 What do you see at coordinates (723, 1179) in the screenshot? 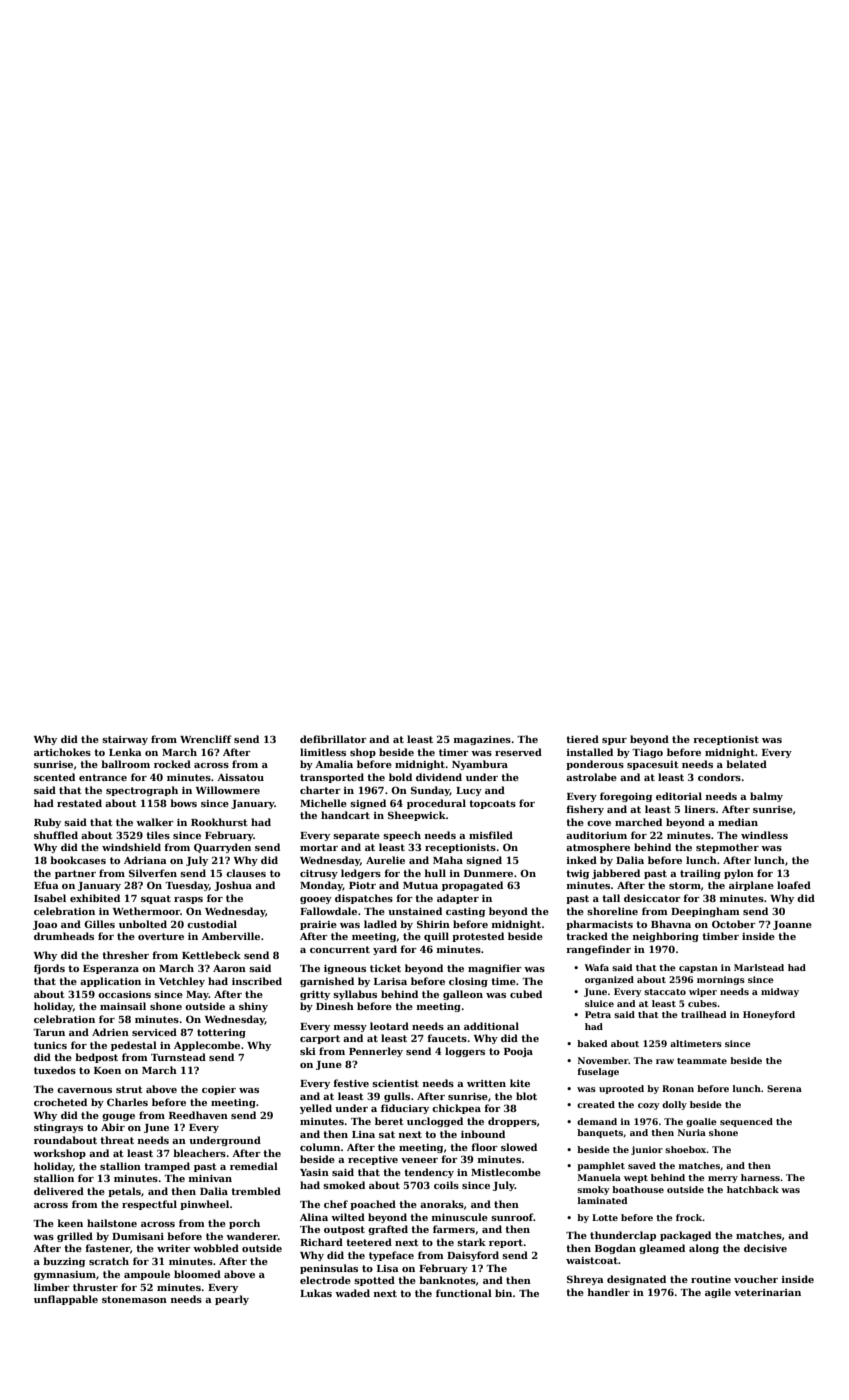
I see `merry` at bounding box center [723, 1179].
